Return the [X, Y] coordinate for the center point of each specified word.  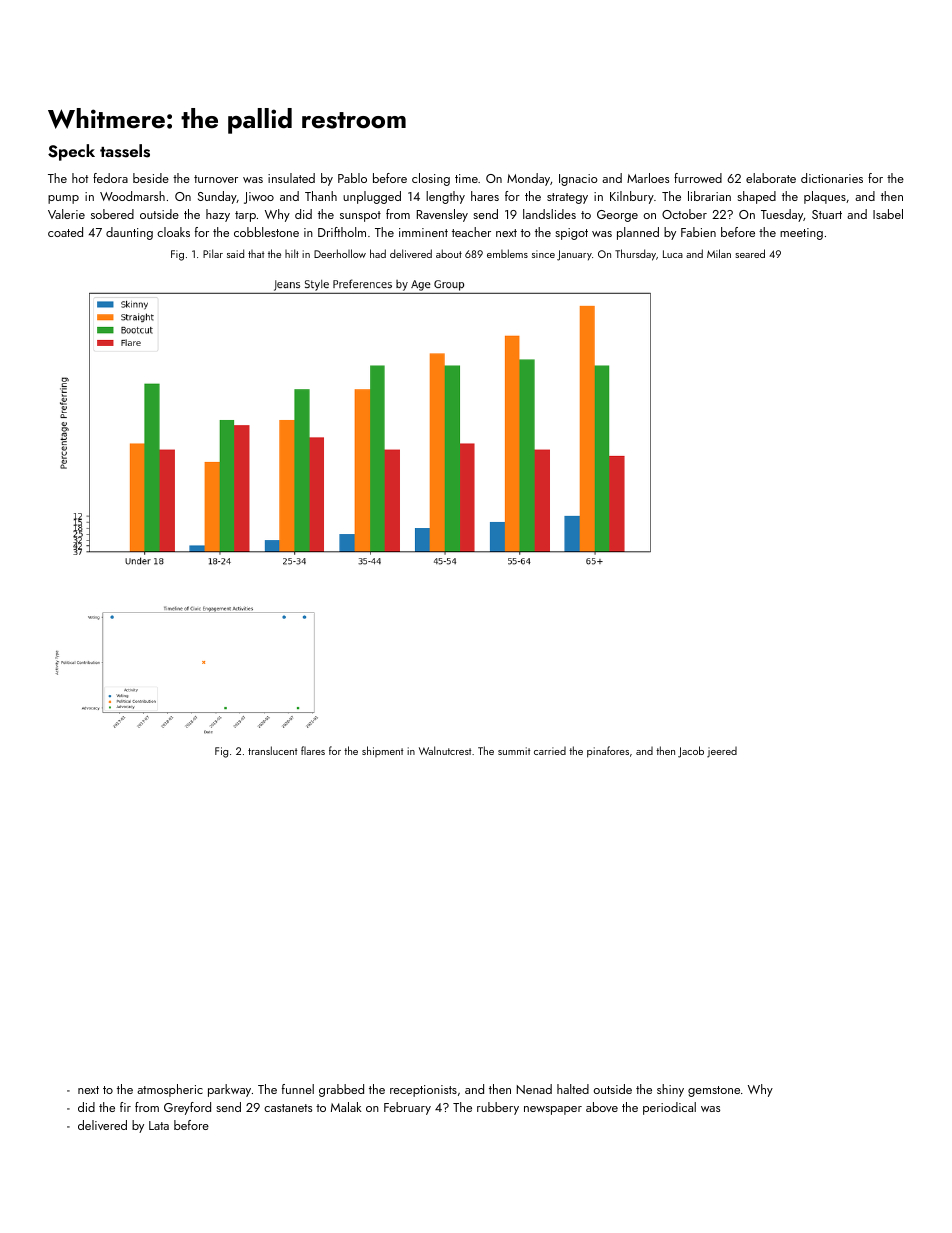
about [449, 253]
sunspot [360, 216]
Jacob [691, 752]
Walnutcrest [445, 750]
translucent [272, 750]
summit [514, 751]
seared [750, 253]
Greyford [187, 1108]
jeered [722, 752]
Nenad [534, 1089]
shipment [382, 751]
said [235, 253]
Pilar [213, 253]
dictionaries [832, 178]
